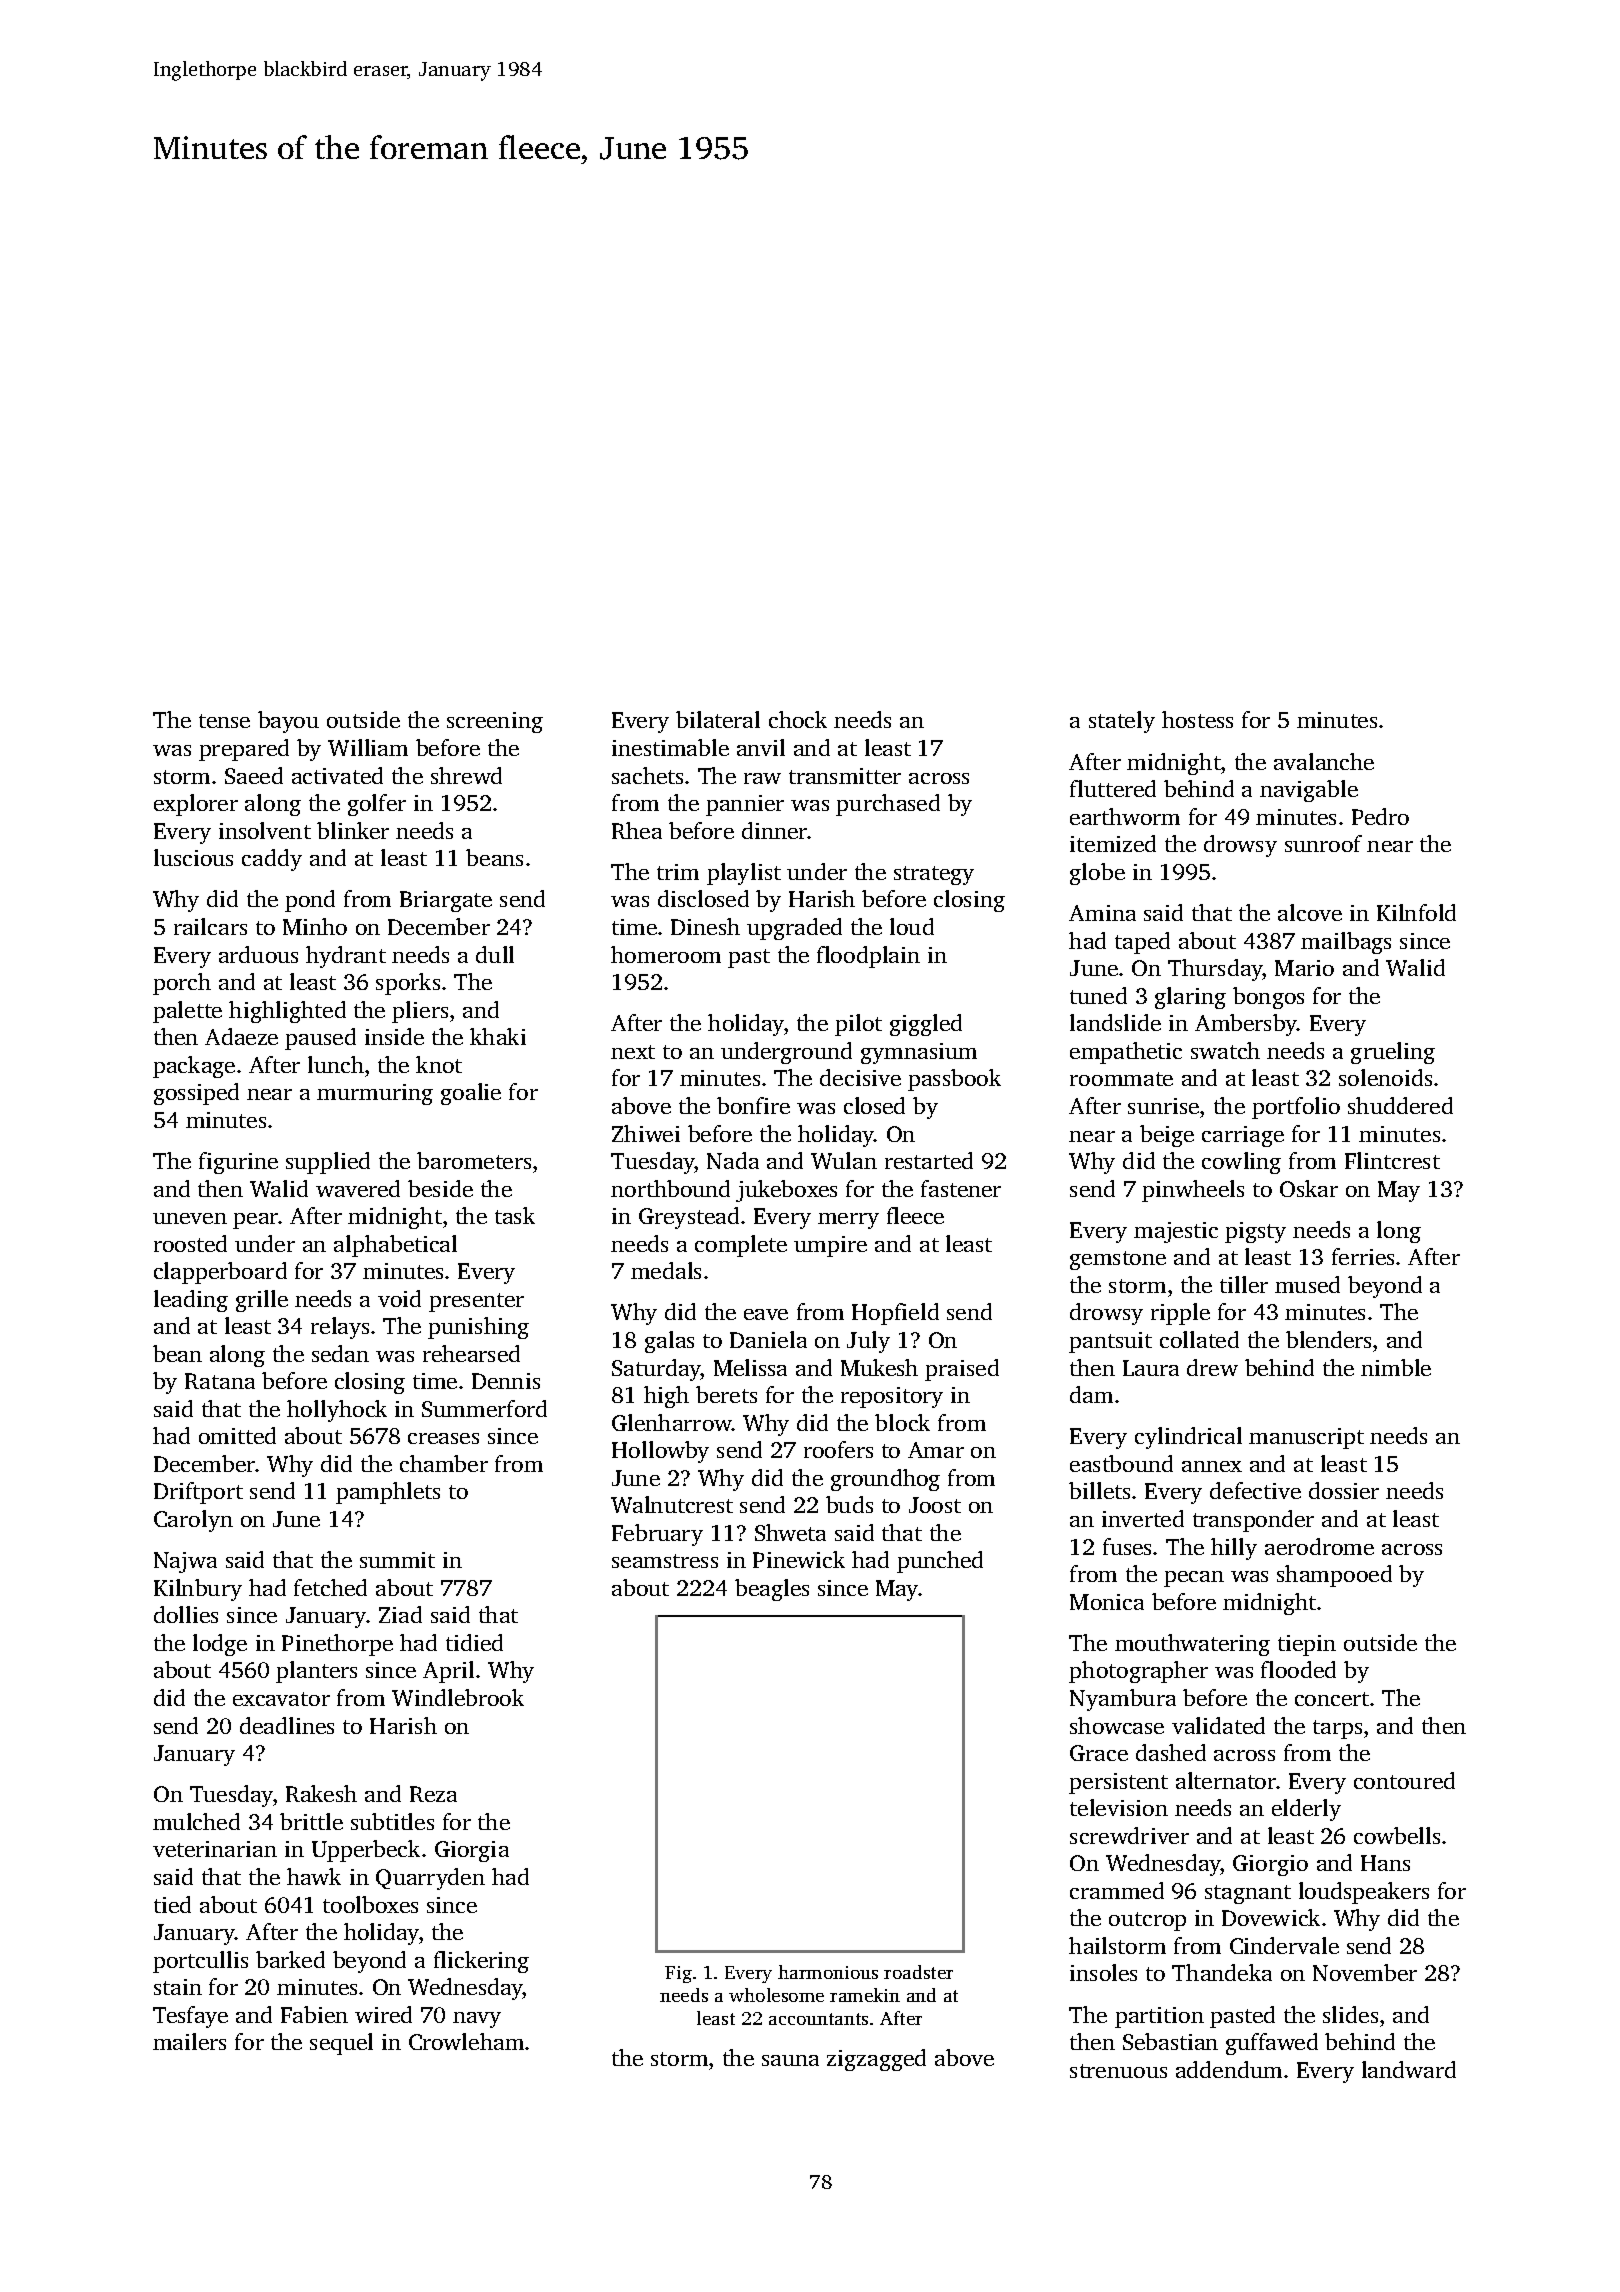 This screenshot has width=1620, height=2292. Describe the element at coordinates (1344, 1490) in the screenshot. I see `dossier` at that location.
